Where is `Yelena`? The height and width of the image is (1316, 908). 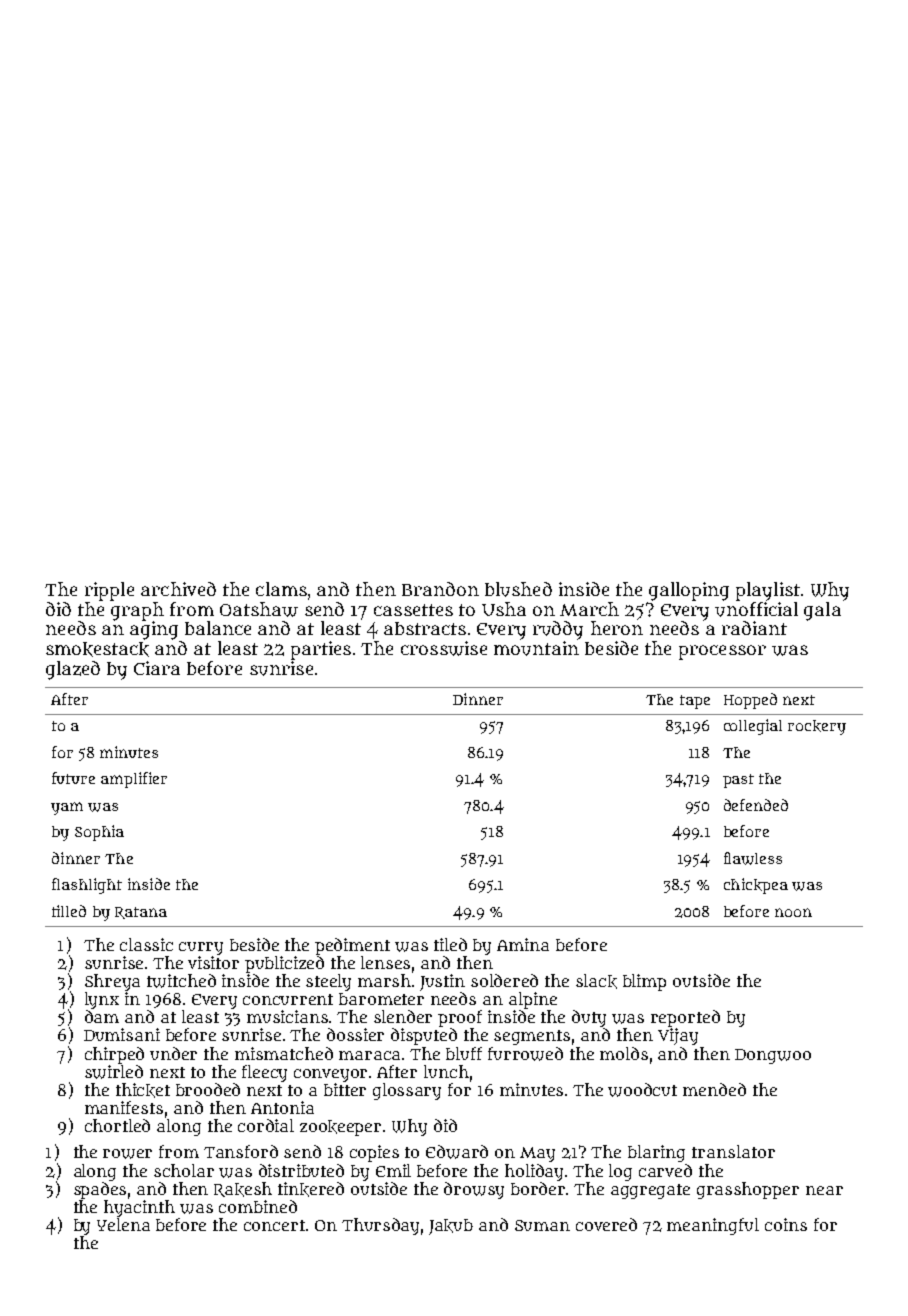
Yelena is located at coordinates (123, 1224).
